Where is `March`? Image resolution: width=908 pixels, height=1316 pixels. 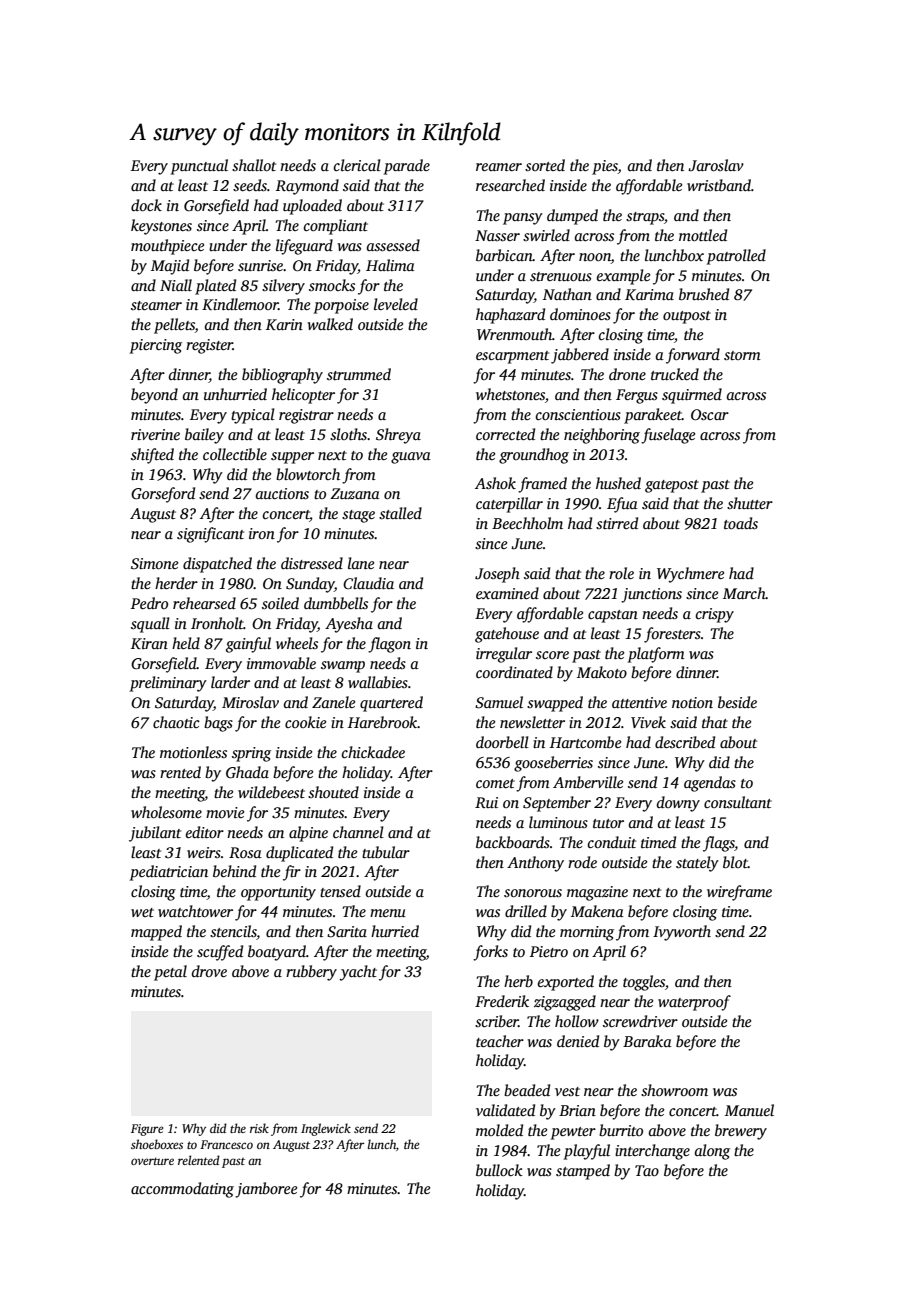
March is located at coordinates (744, 593).
